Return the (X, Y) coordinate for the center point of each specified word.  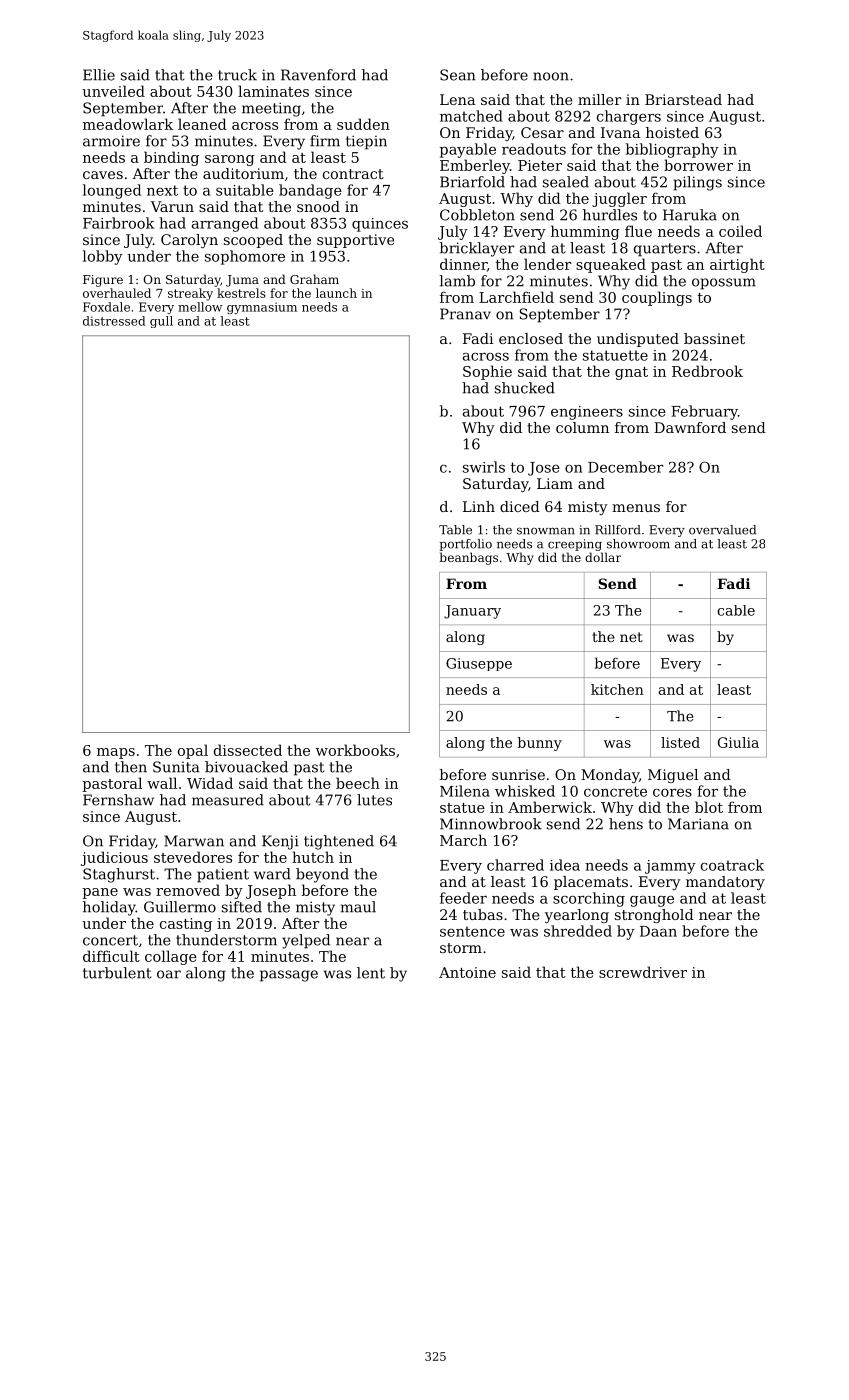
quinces (380, 225)
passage (289, 976)
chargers (629, 117)
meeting (271, 109)
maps (116, 753)
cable (736, 610)
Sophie (487, 372)
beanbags (468, 558)
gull (161, 322)
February (704, 412)
